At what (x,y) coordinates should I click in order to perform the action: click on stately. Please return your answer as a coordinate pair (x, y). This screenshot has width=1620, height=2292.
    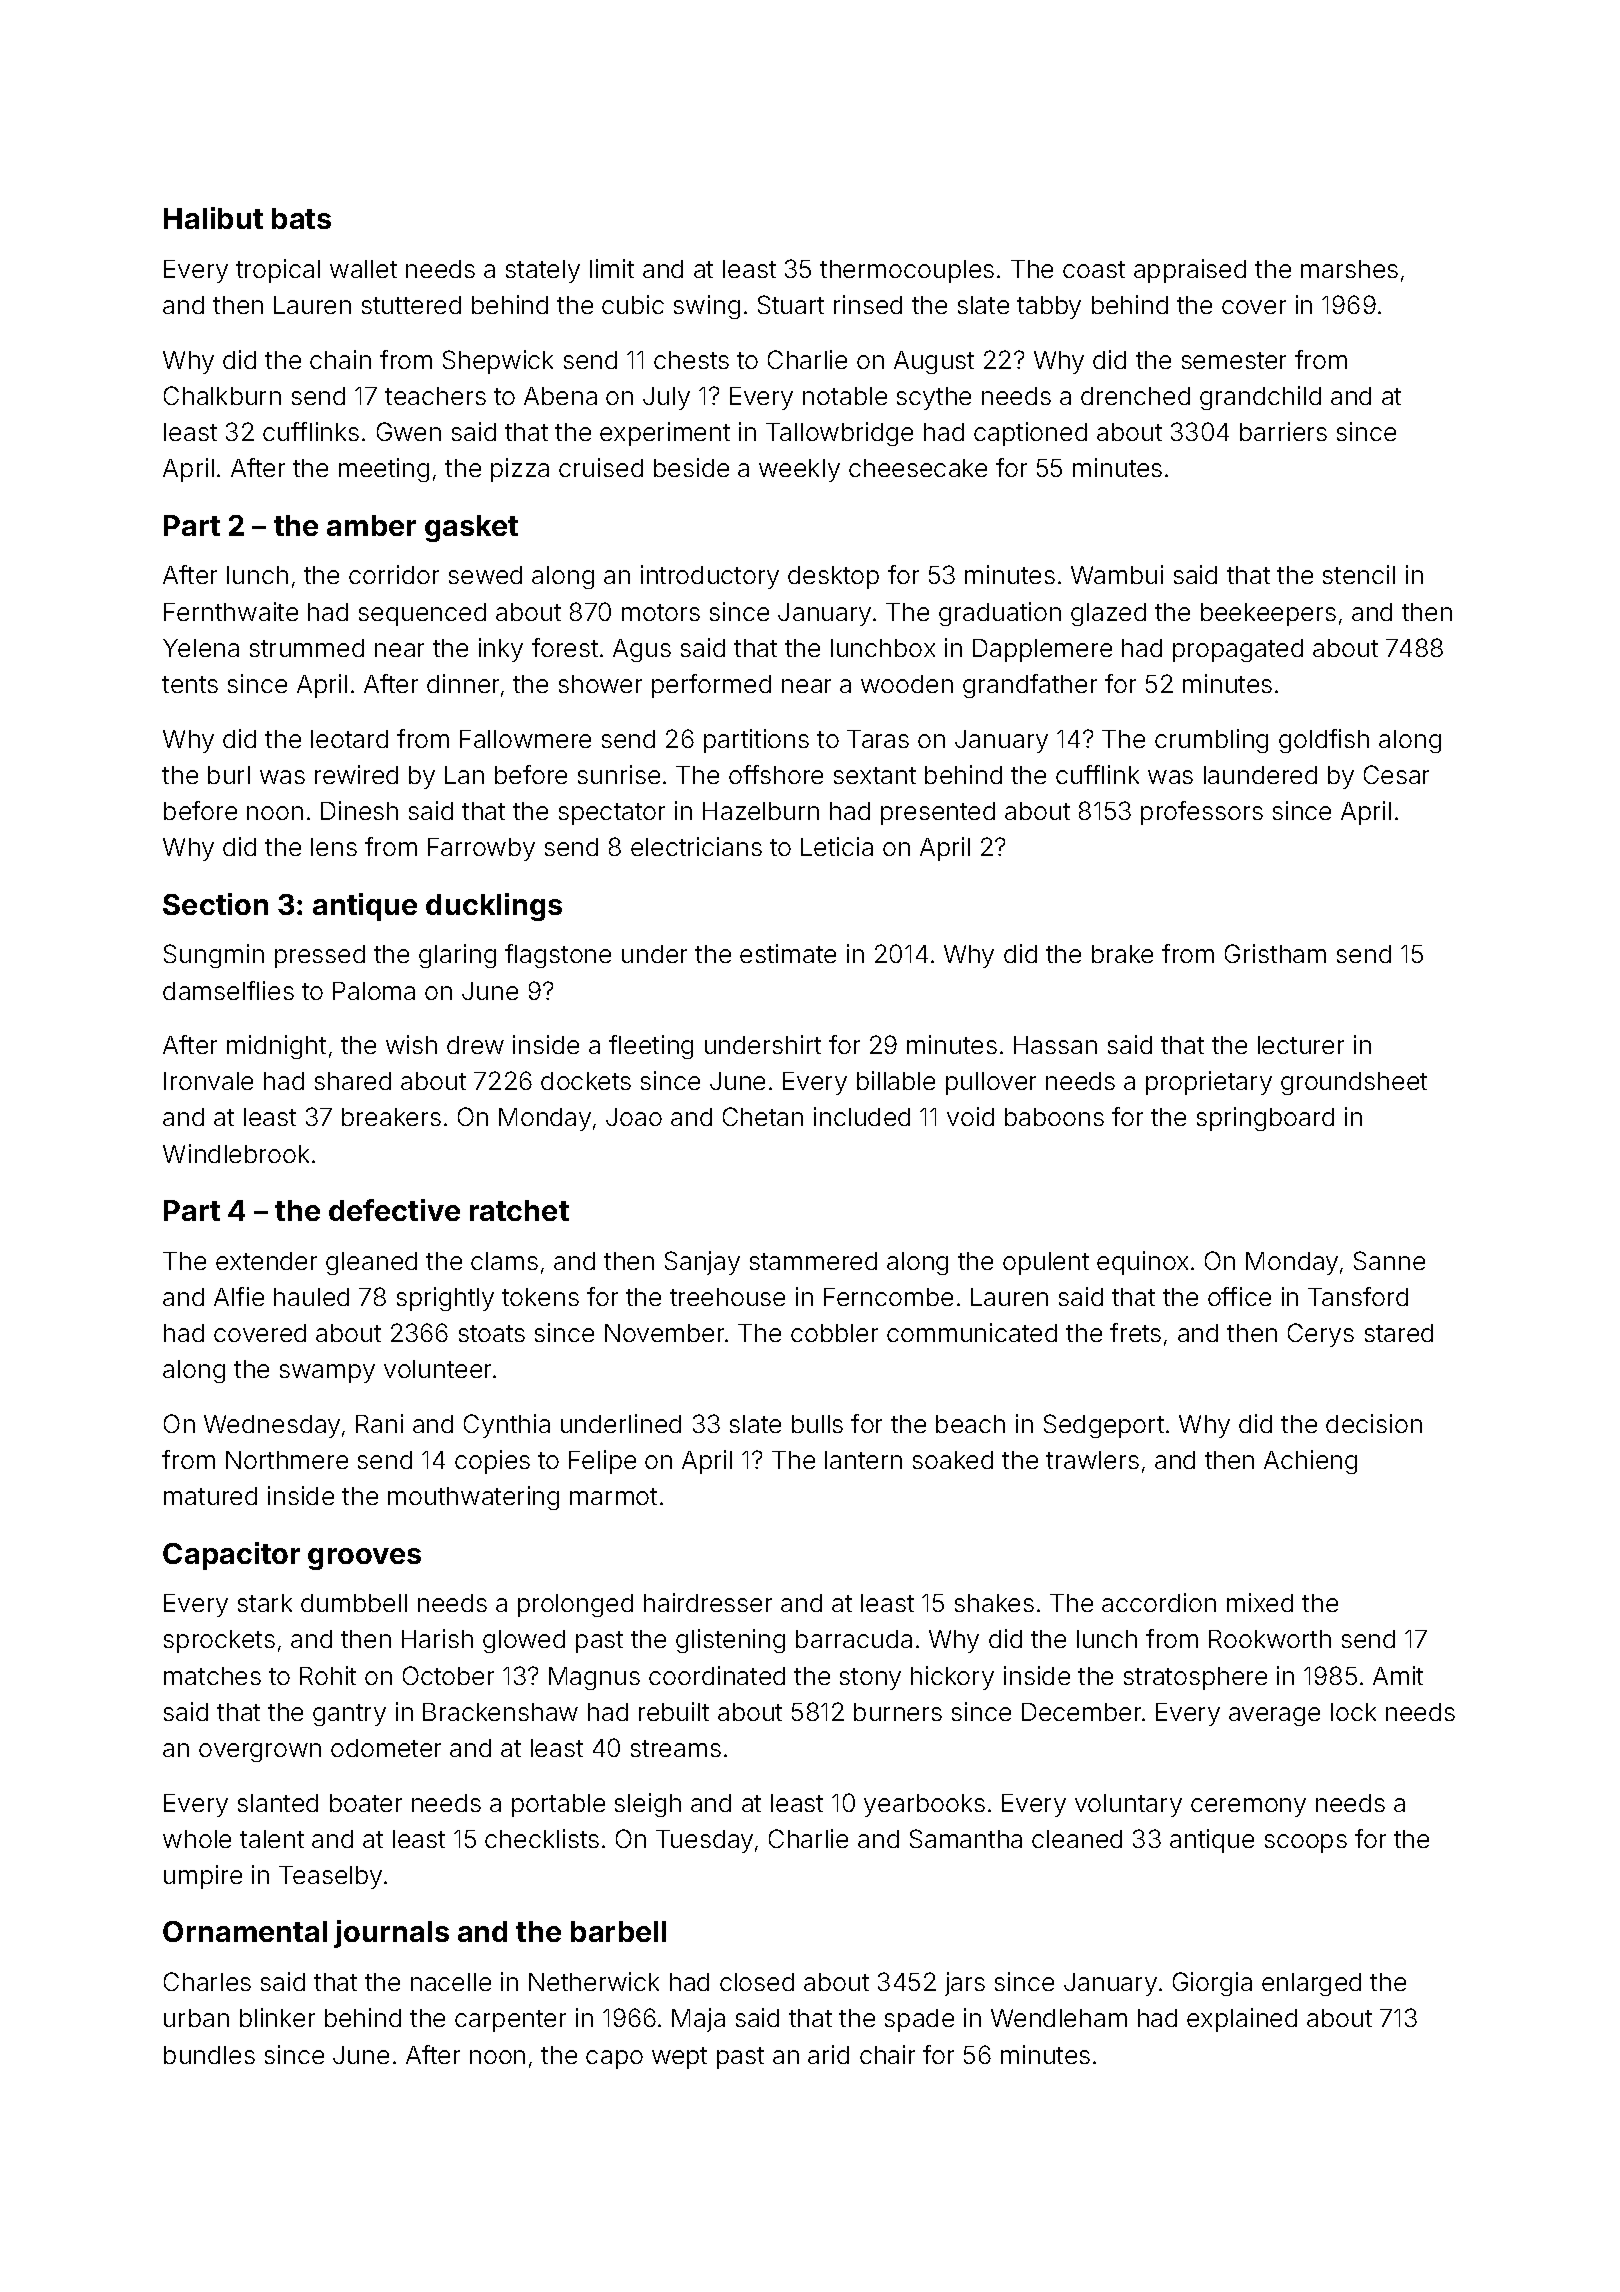
    Looking at the image, I should click on (543, 271).
